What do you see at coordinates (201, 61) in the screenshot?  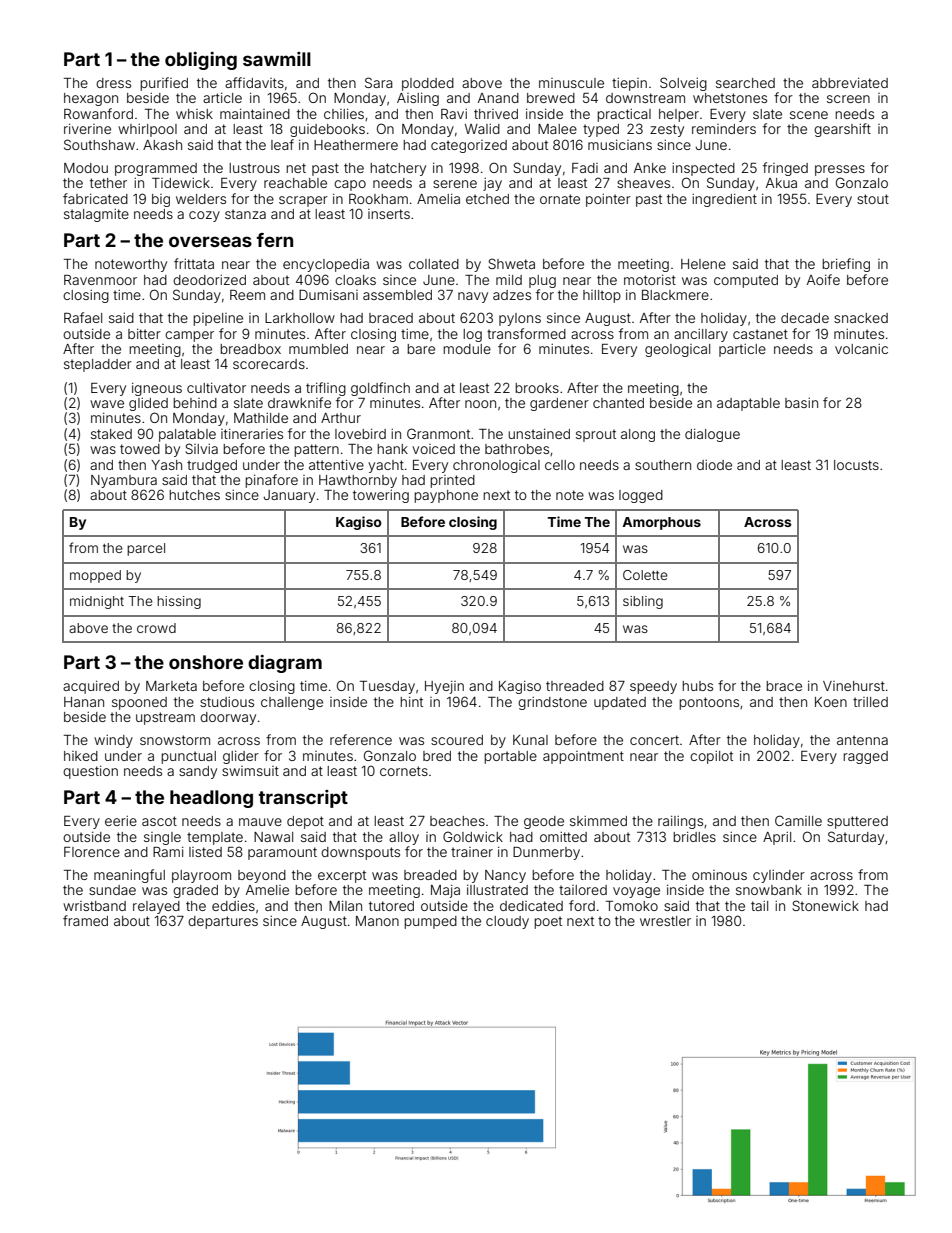 I see `obliging` at bounding box center [201, 61].
